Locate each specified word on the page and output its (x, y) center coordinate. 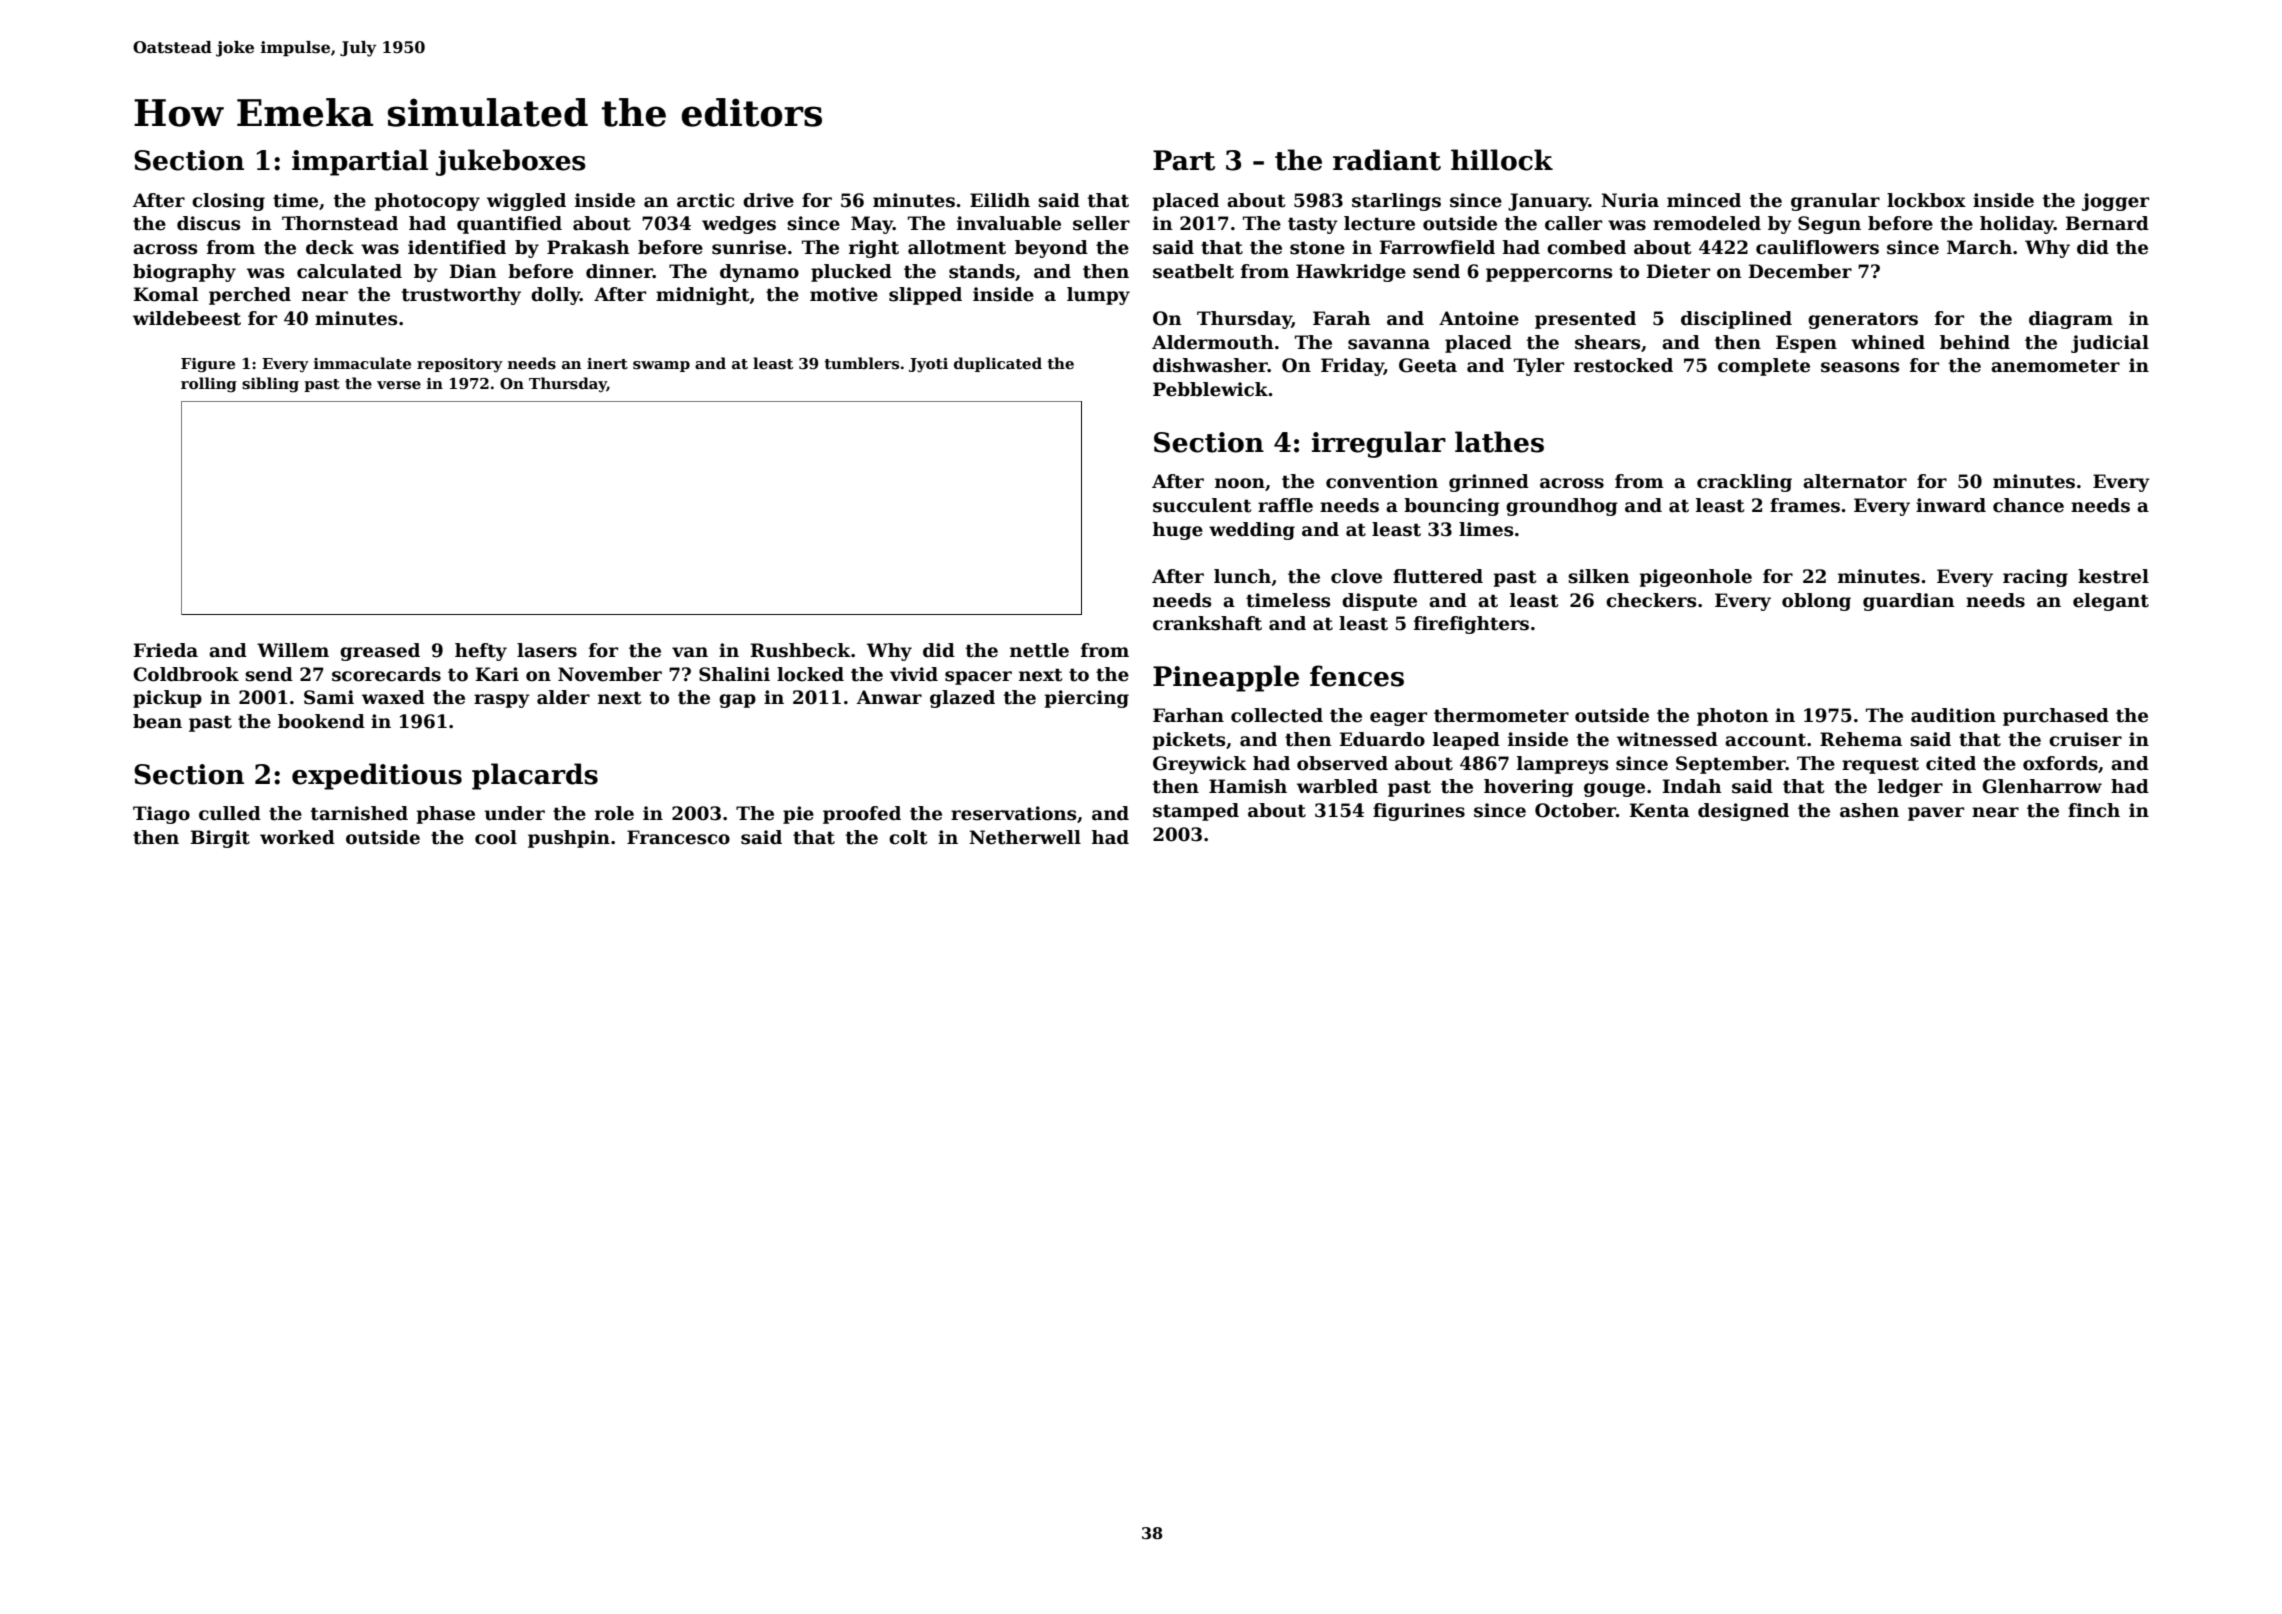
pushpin (569, 839)
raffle (1285, 505)
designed (1743, 812)
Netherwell (1025, 837)
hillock (1502, 160)
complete (1764, 367)
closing (228, 202)
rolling (209, 385)
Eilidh (1000, 200)
